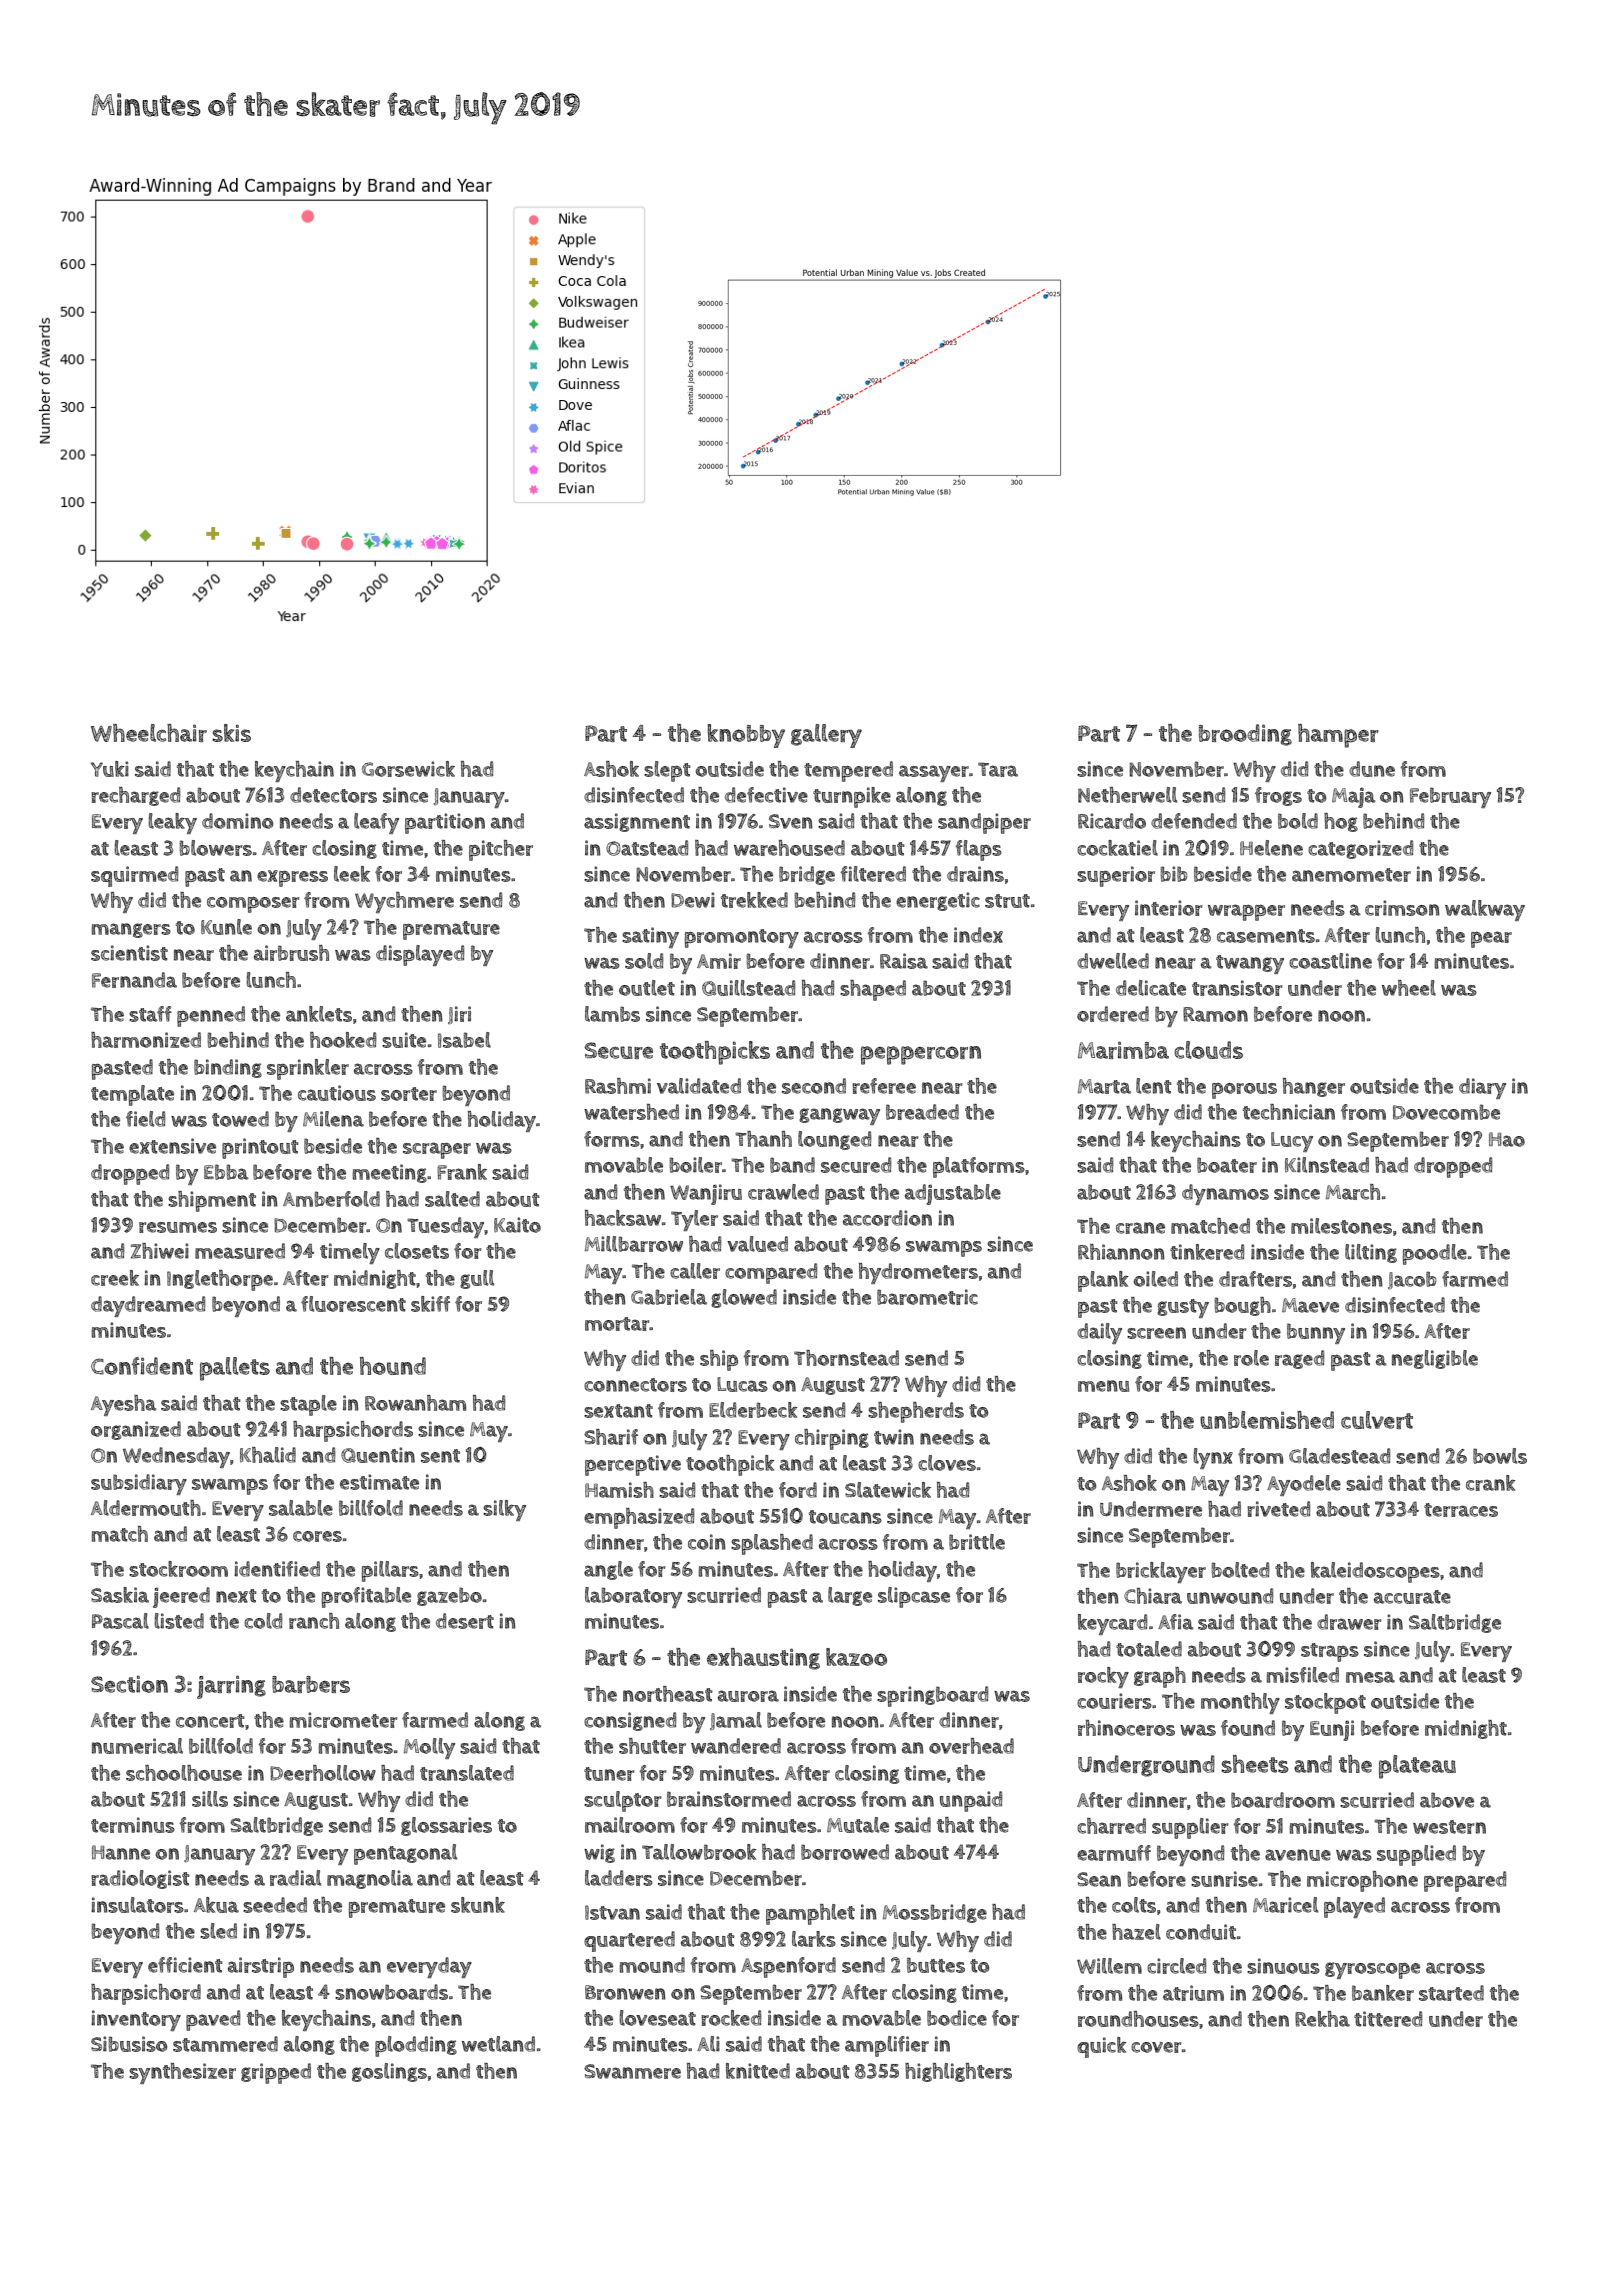 The height and width of the image is (2292, 1620). What do you see at coordinates (213, 2020) in the image?
I see `paved` at bounding box center [213, 2020].
